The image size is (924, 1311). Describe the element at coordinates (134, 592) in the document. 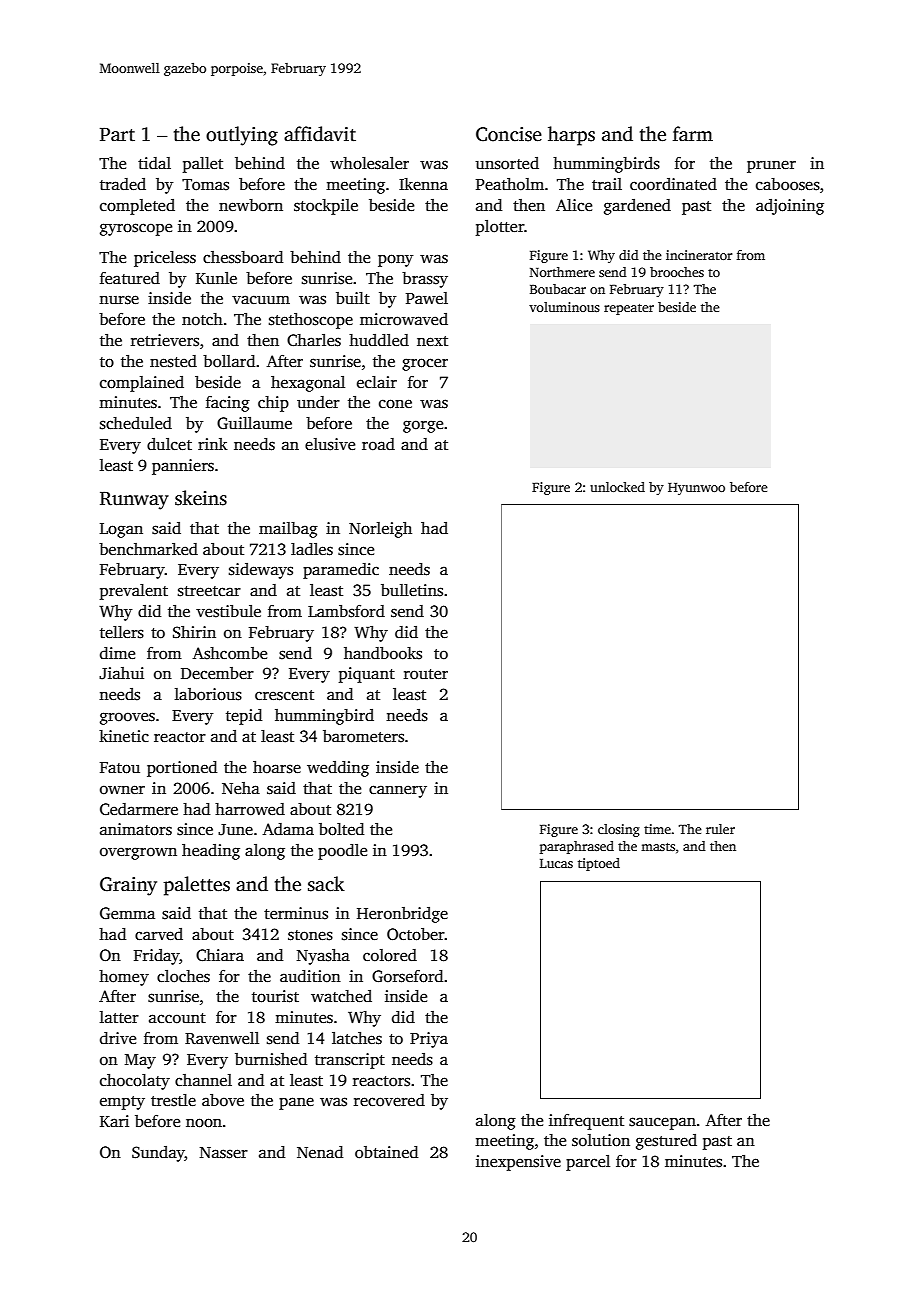

I see `prevalent` at that location.
